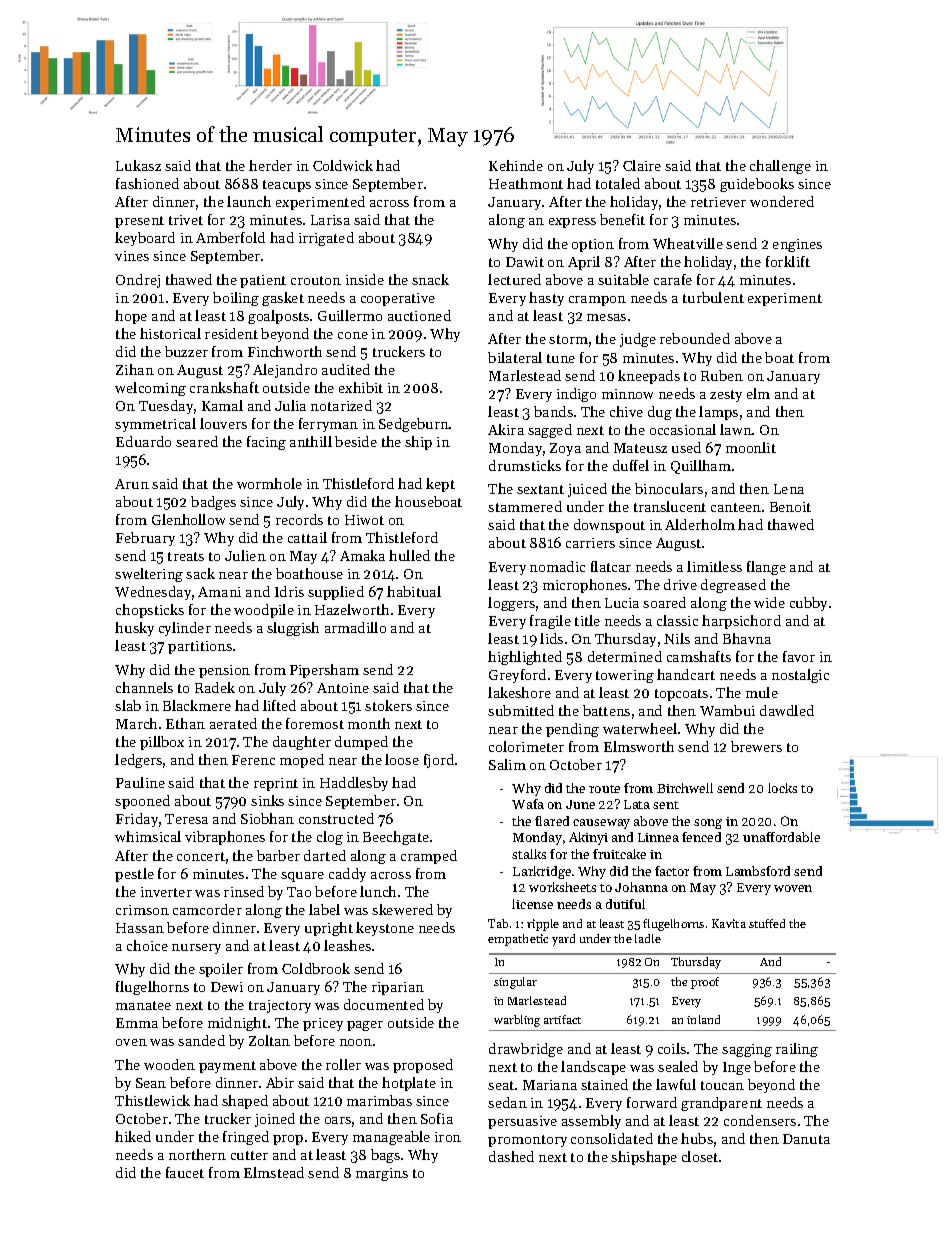 The width and height of the screenshot is (952, 1233). What do you see at coordinates (766, 568) in the screenshot?
I see `flange` at bounding box center [766, 568].
